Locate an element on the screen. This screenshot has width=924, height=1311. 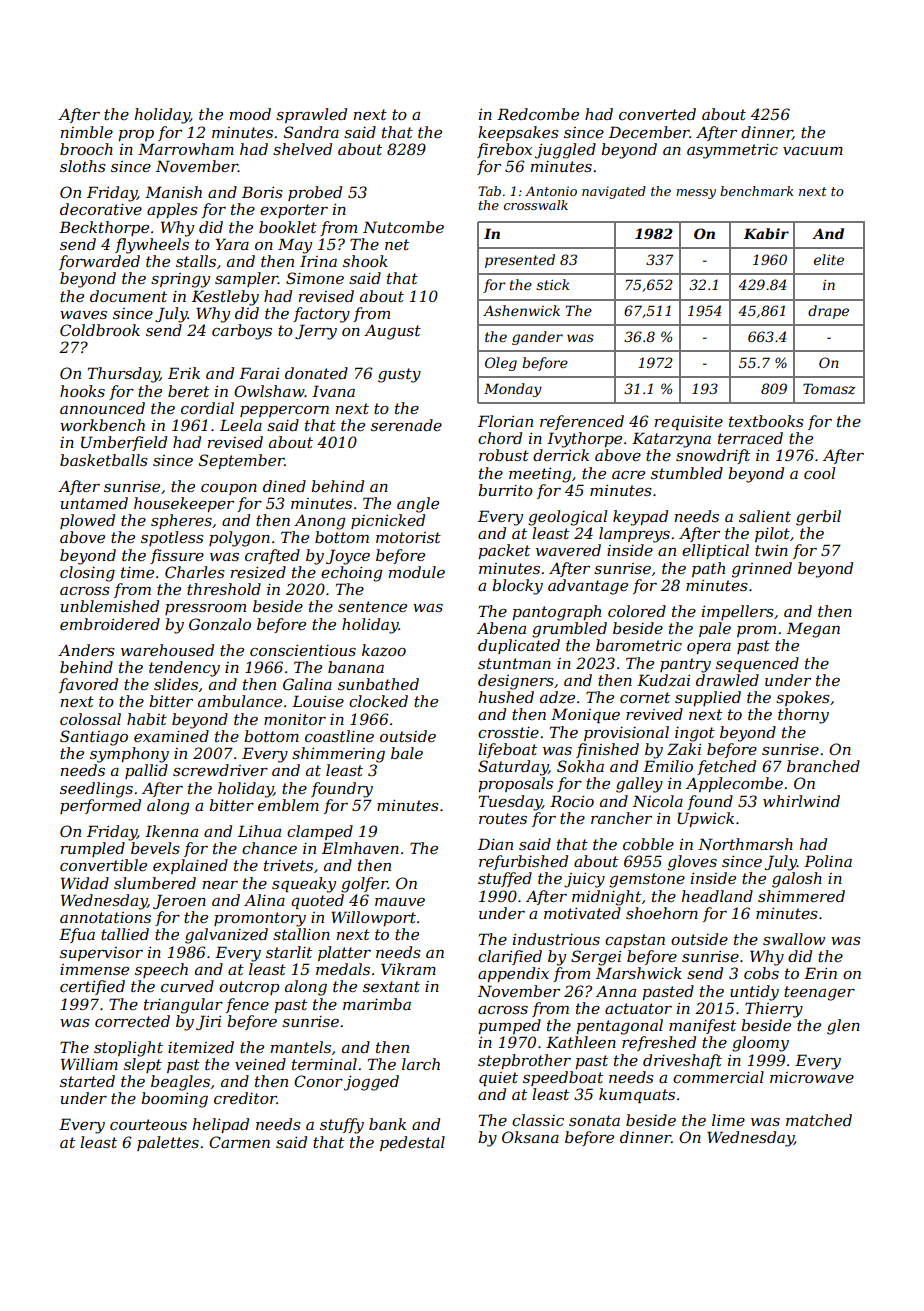
pedestal is located at coordinates (412, 1143).
